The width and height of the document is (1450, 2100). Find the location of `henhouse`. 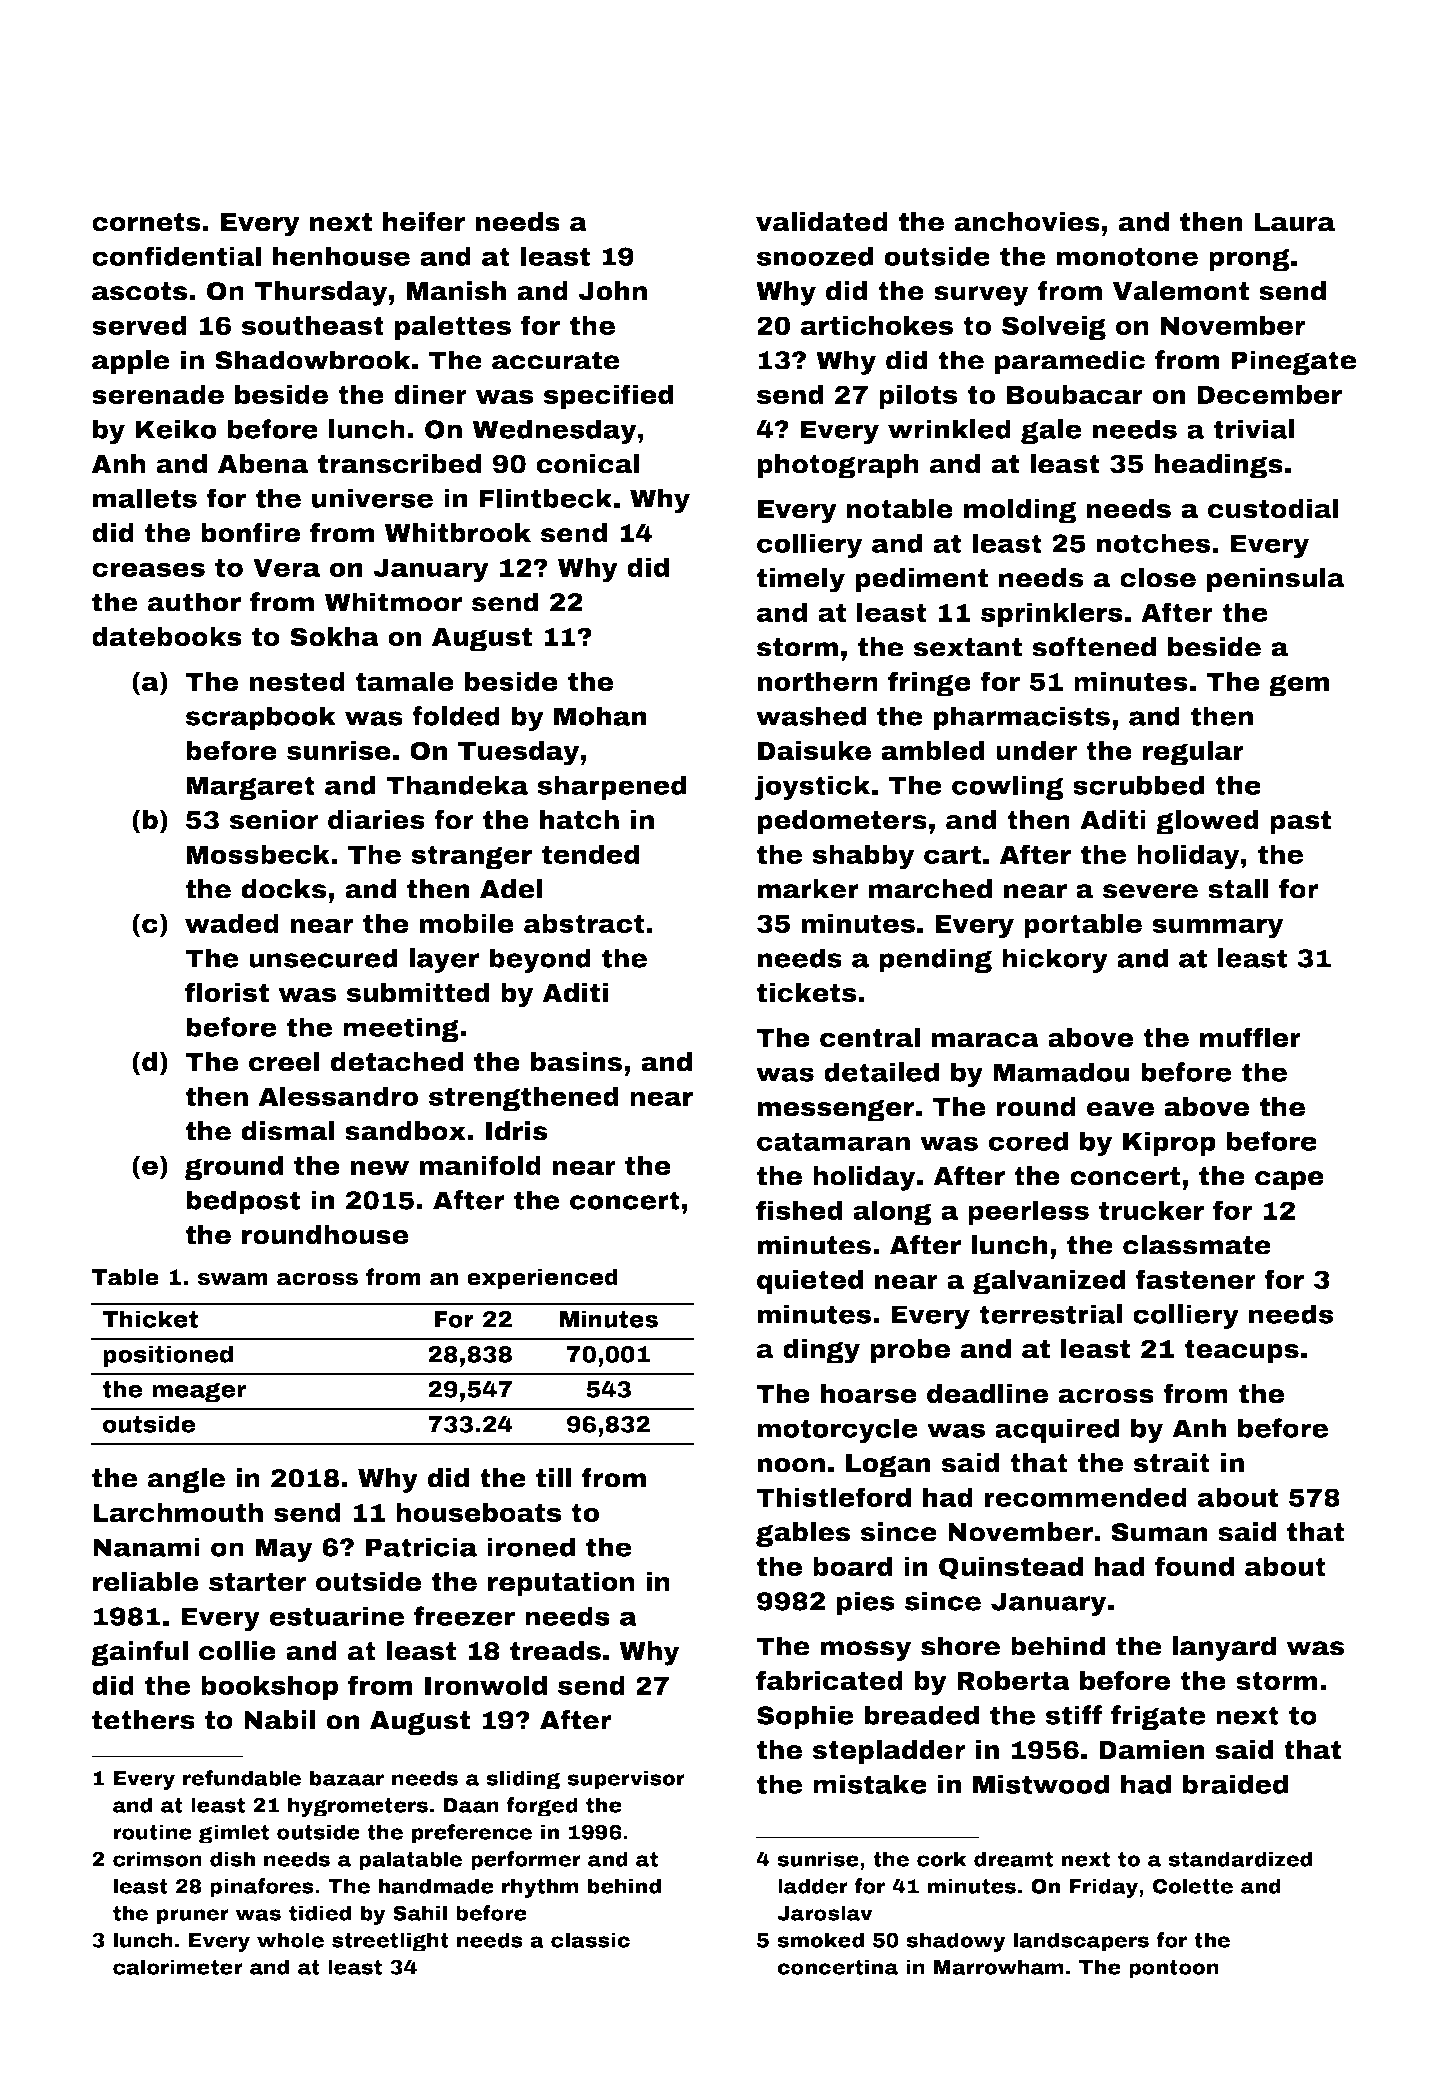

henhouse is located at coordinates (341, 256).
